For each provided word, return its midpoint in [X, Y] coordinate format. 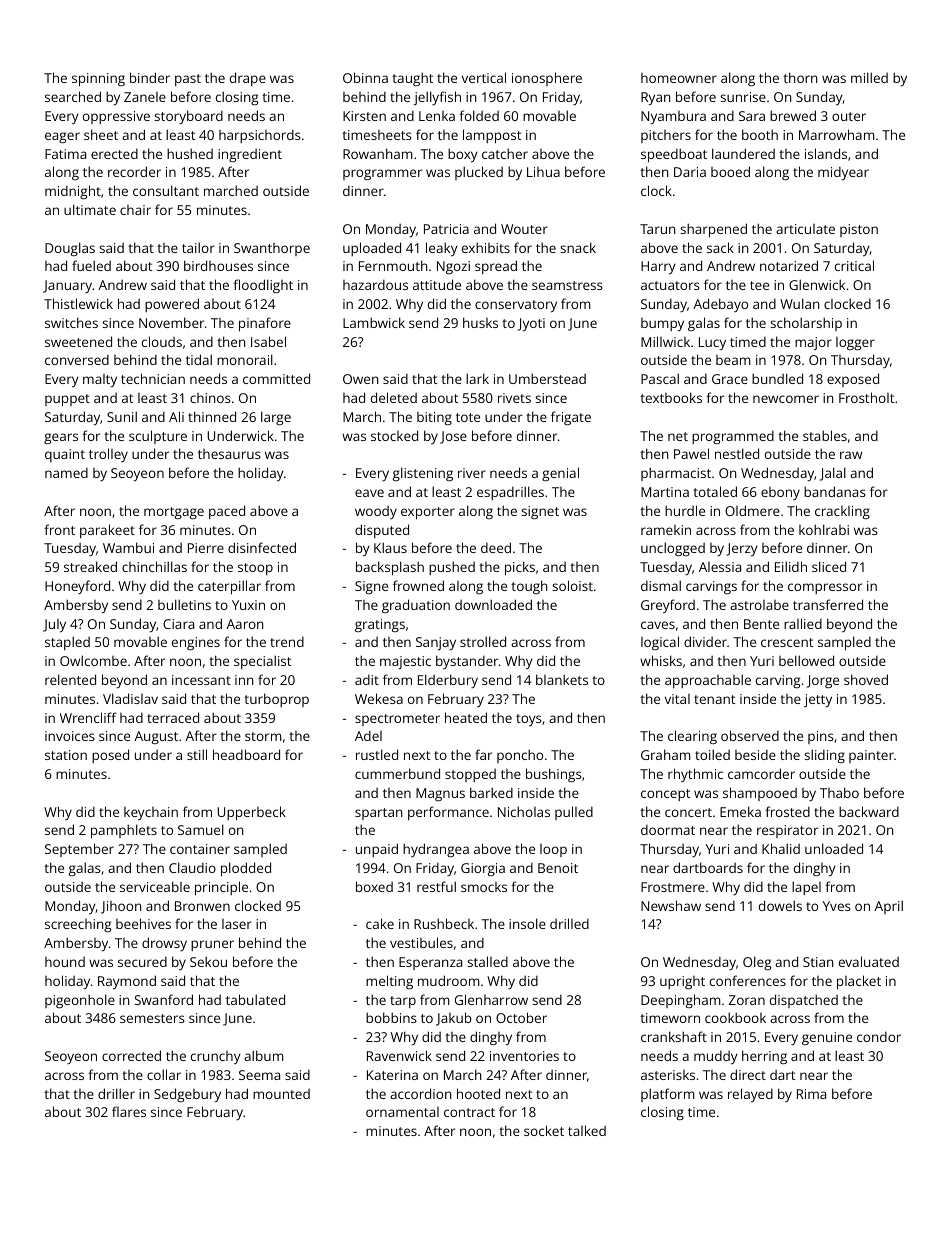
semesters [152, 1018]
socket [544, 1130]
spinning [98, 80]
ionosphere [547, 79]
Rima [811, 1094]
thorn [800, 77]
